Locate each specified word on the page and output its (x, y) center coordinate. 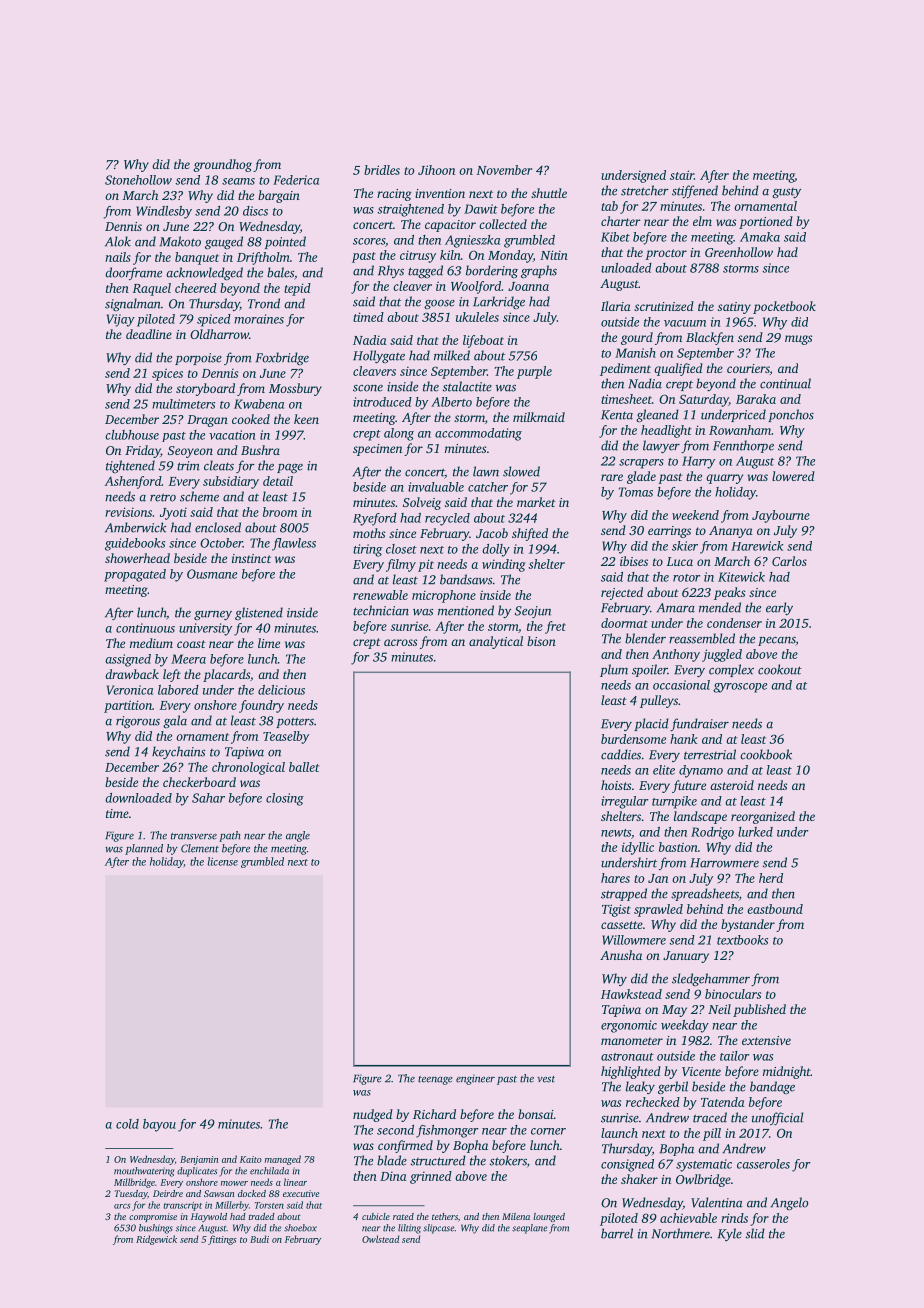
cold (127, 1124)
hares (615, 878)
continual (785, 383)
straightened (410, 210)
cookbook (766, 754)
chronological (248, 768)
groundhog (222, 165)
